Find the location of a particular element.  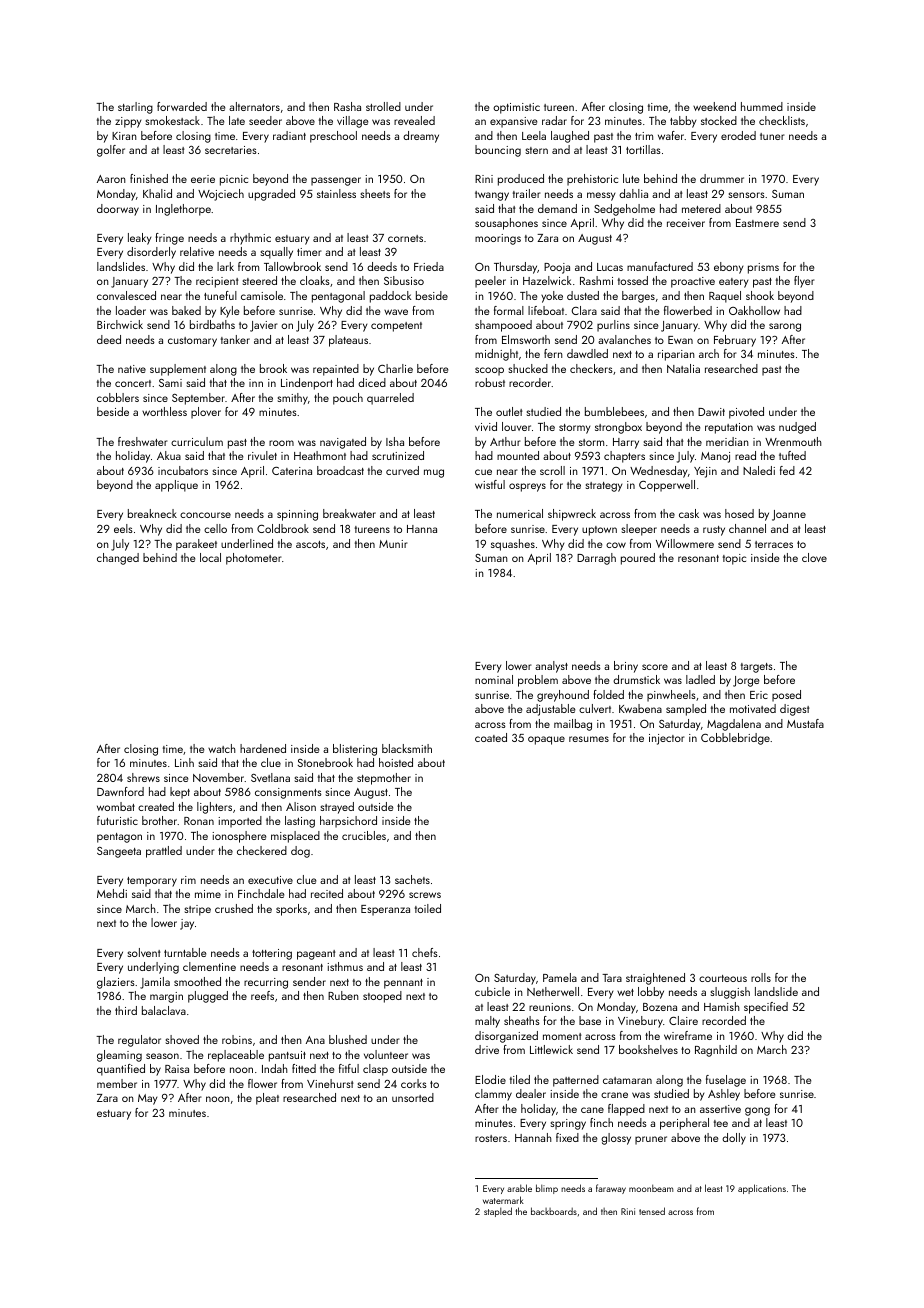

poured is located at coordinates (638, 559).
